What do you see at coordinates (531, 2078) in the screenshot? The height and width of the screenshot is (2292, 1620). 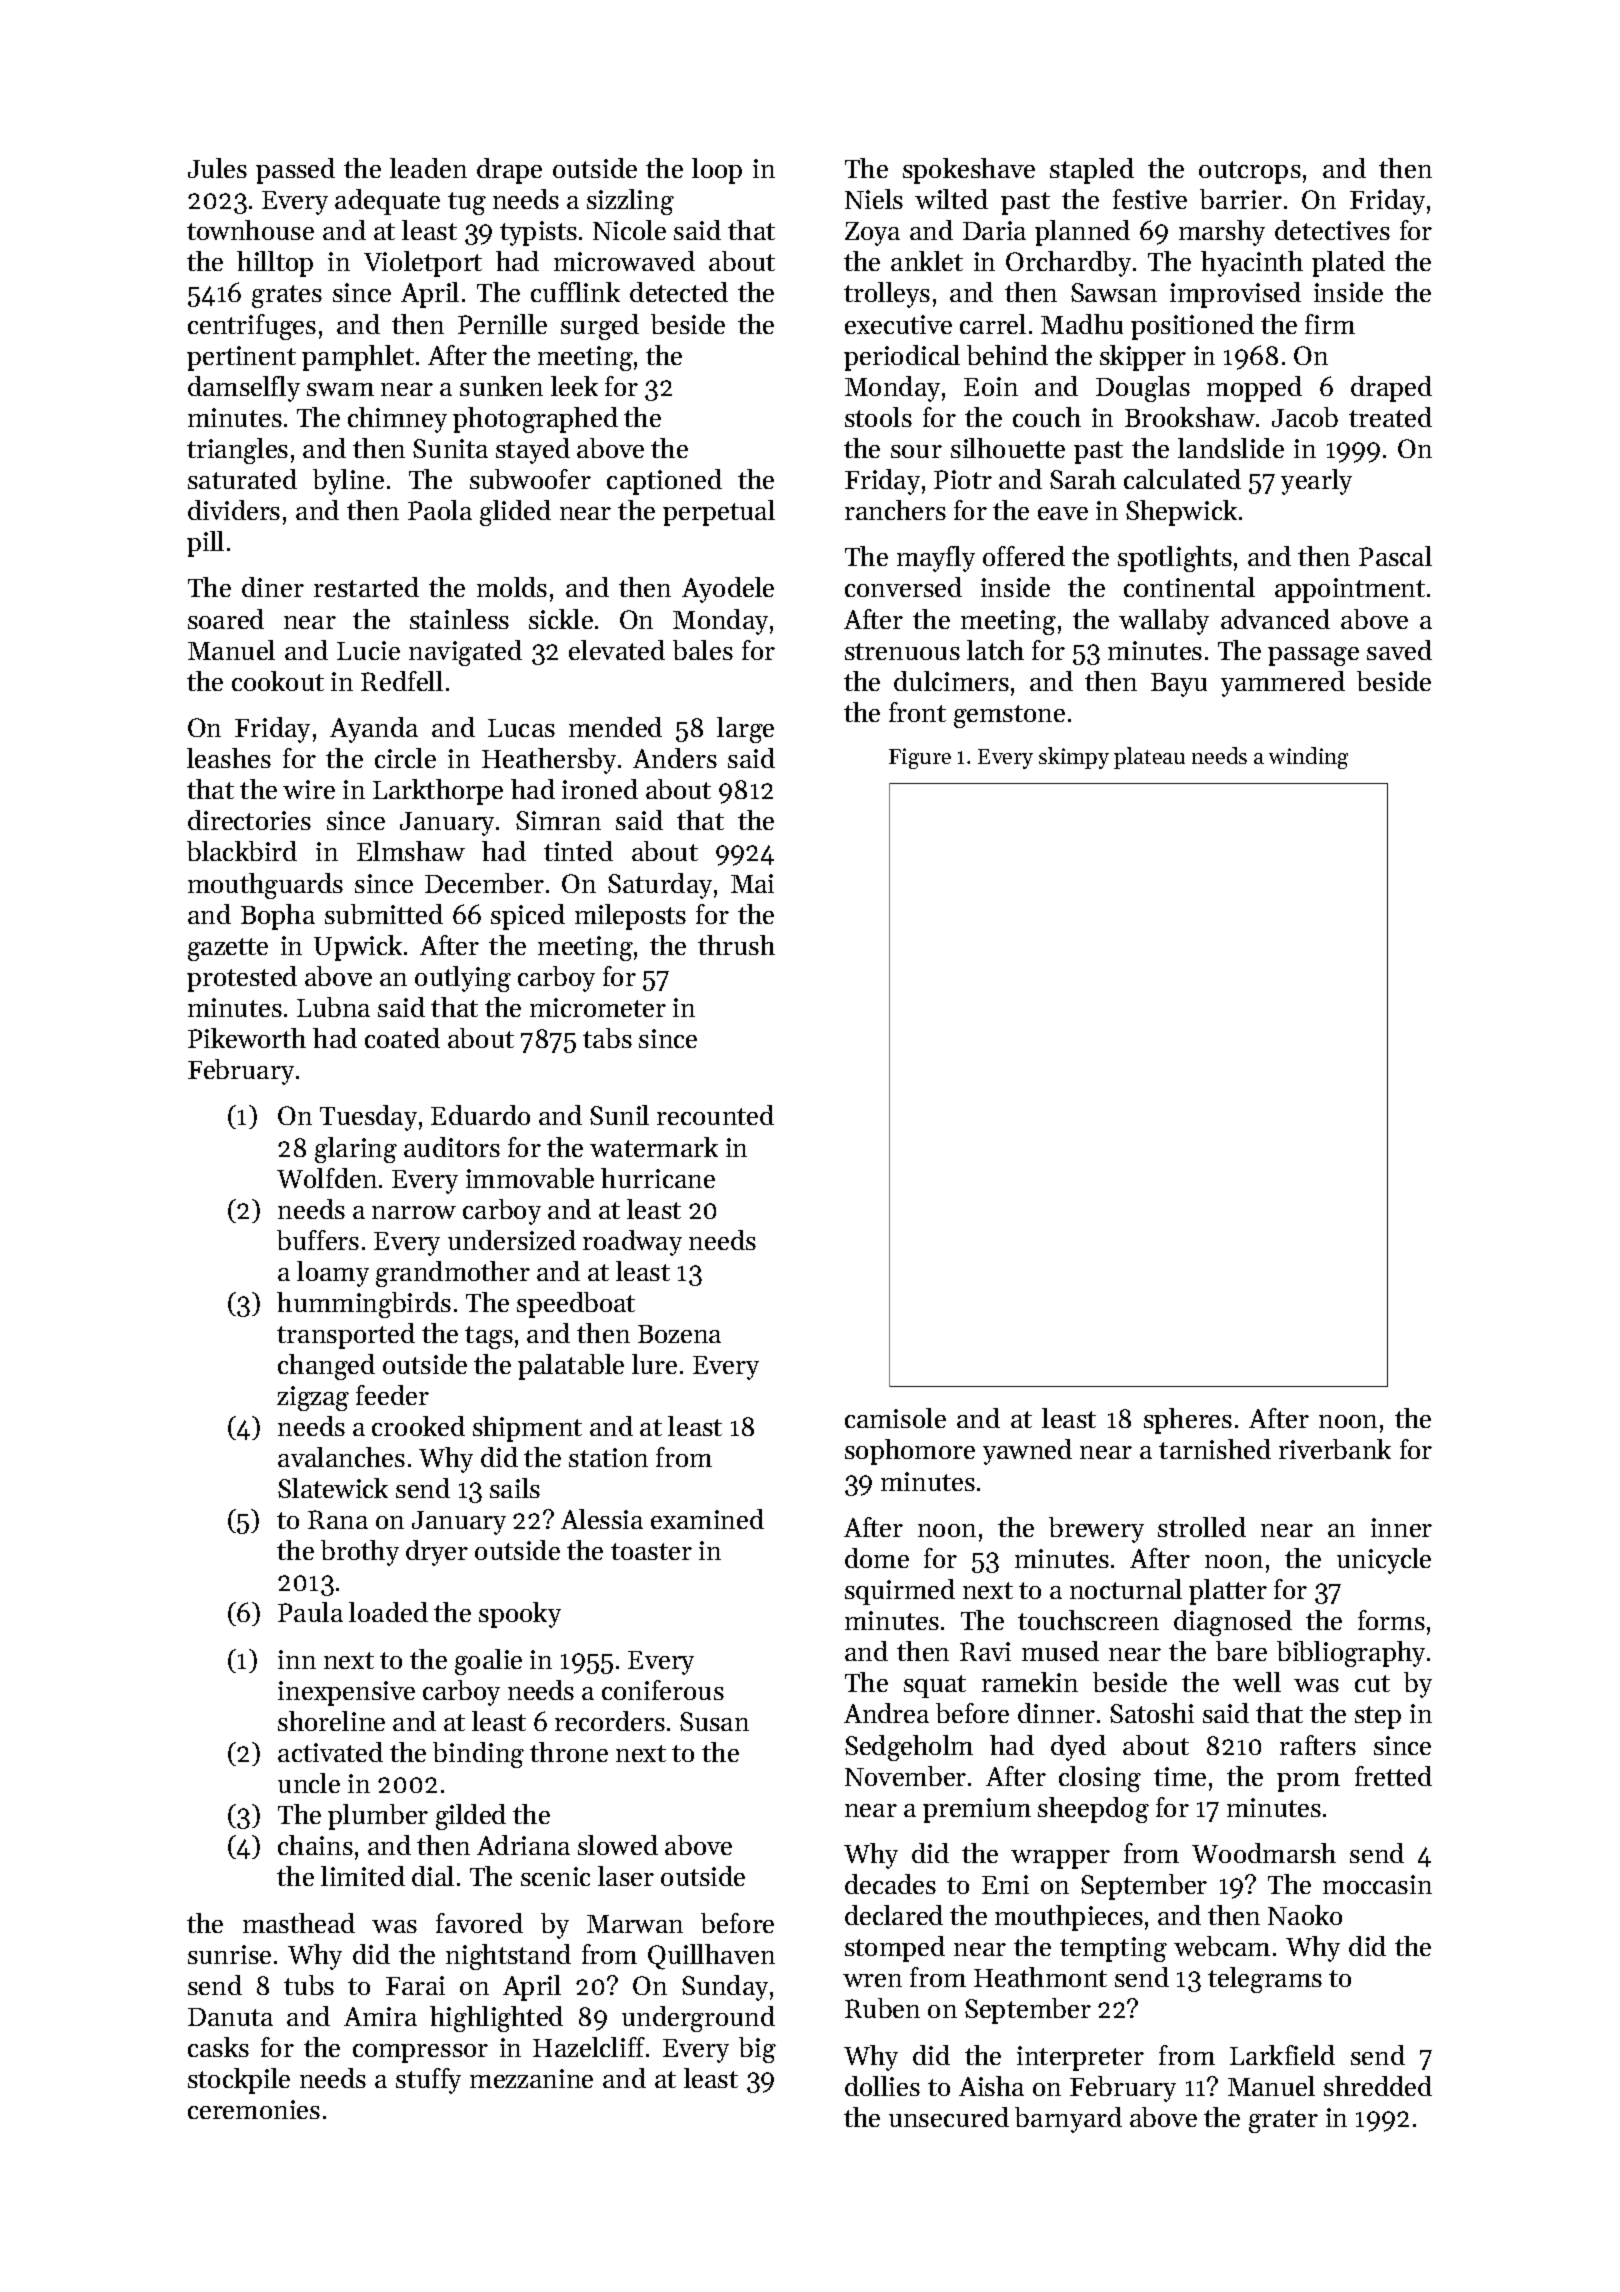 I see `mezzanine` at bounding box center [531, 2078].
